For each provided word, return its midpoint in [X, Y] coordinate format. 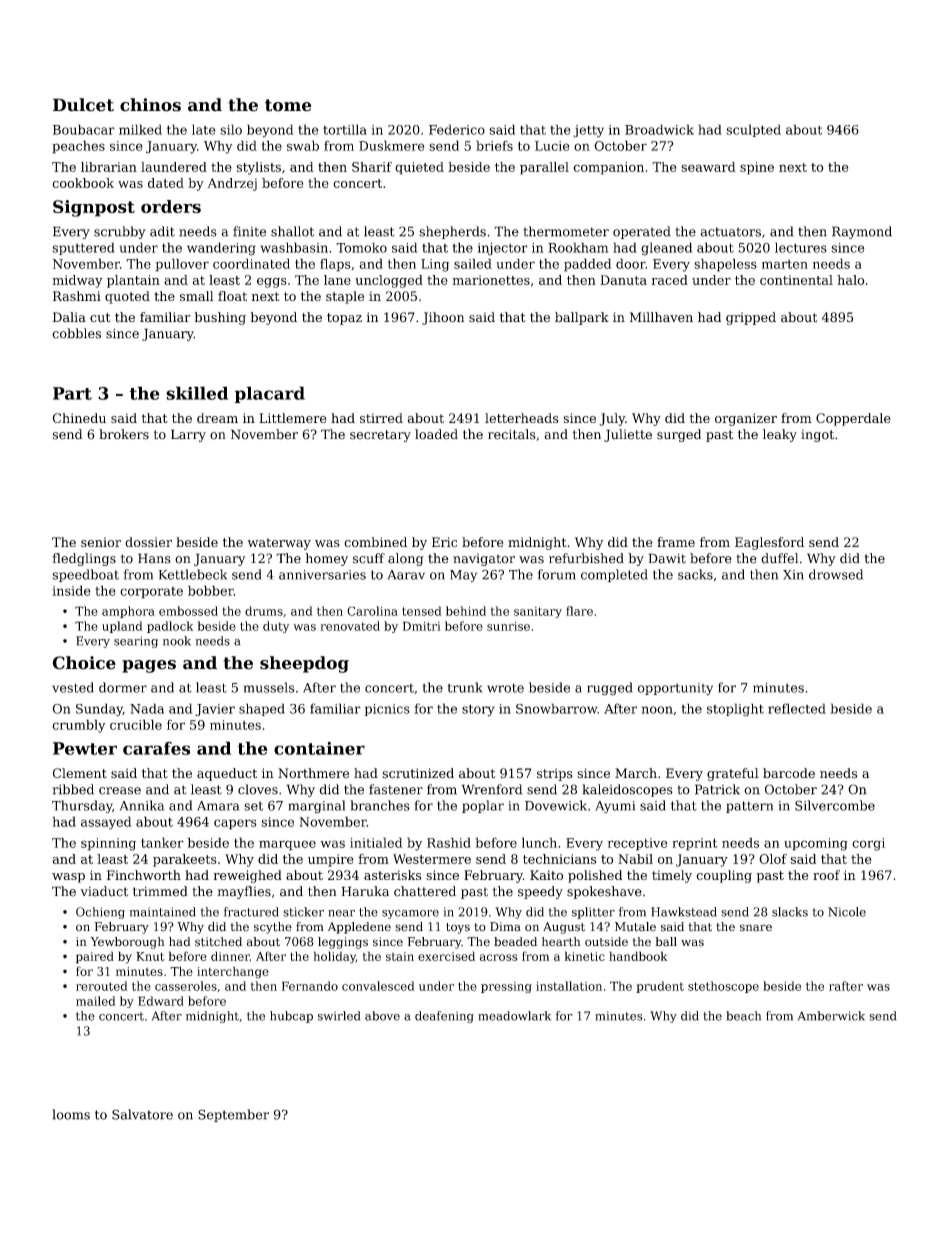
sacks [695, 574]
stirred [381, 418]
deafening [444, 1017]
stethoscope [723, 987]
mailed [96, 1001]
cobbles [76, 333]
